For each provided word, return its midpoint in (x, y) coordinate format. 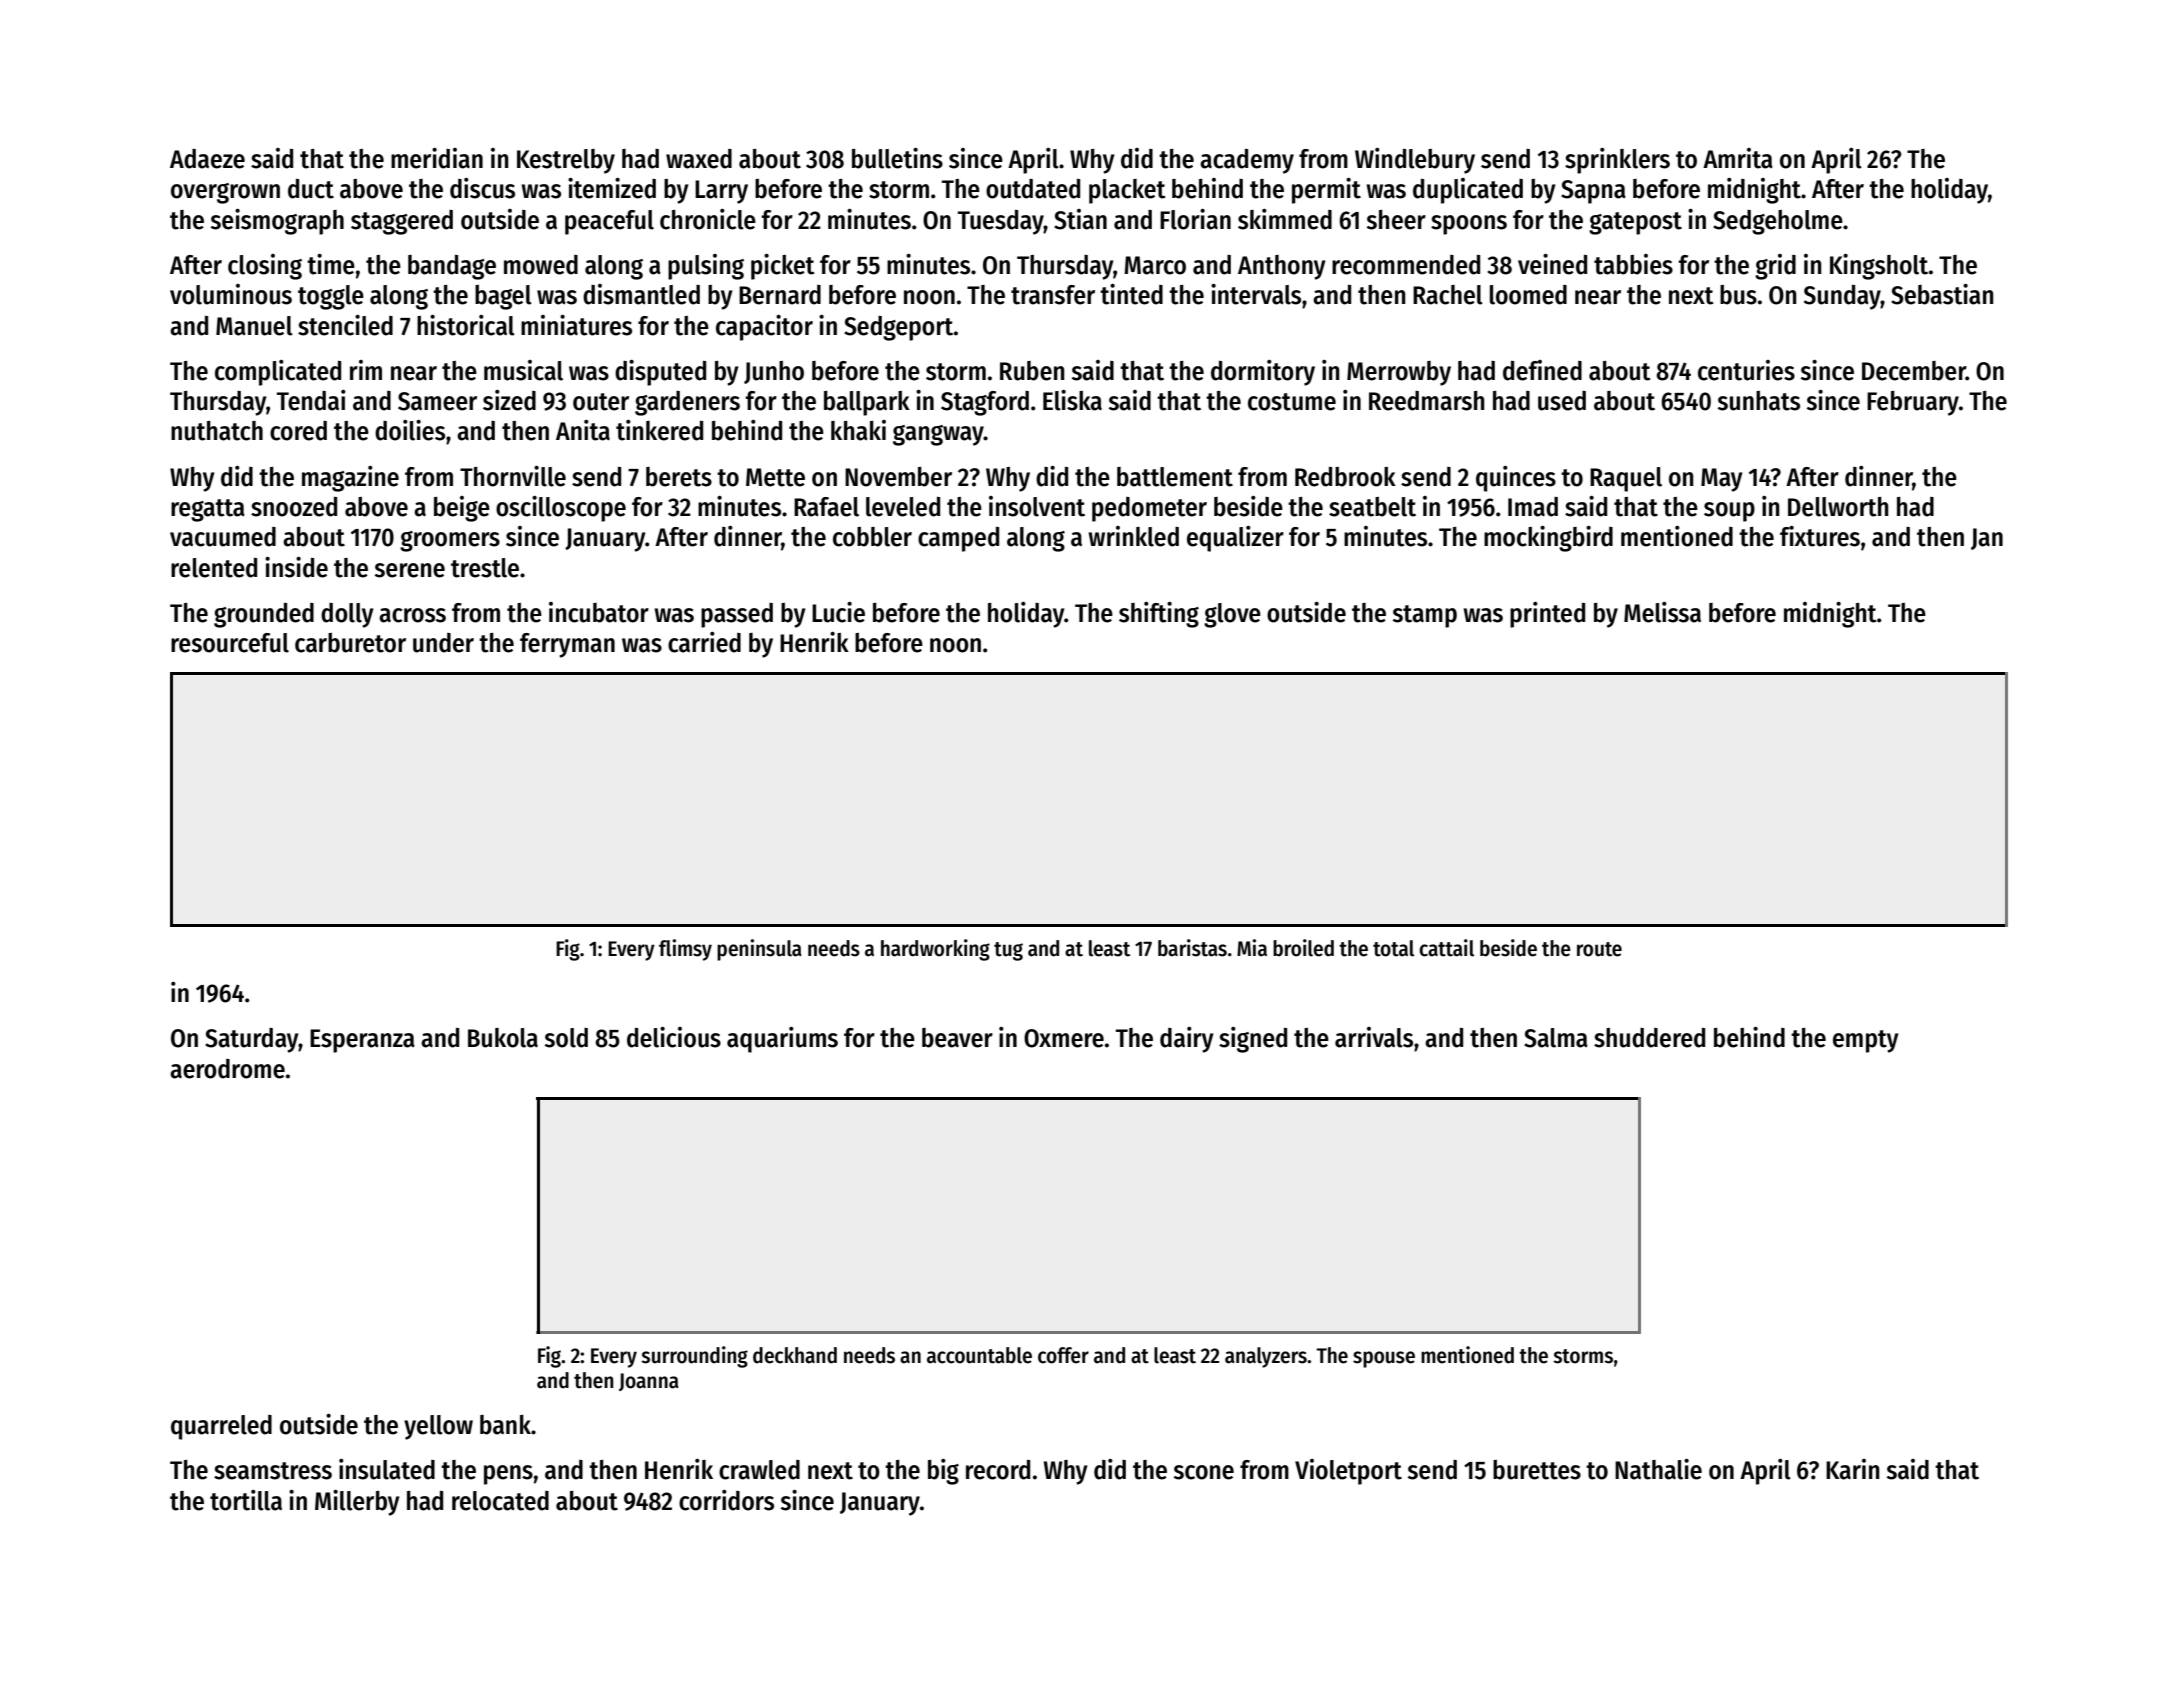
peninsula (759, 950)
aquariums (782, 1040)
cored (298, 431)
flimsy (685, 950)
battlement (1175, 477)
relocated (500, 1501)
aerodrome (227, 1069)
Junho (774, 372)
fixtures (1820, 536)
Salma (1556, 1038)
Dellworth (1838, 507)
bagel (503, 297)
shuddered (1649, 1038)
